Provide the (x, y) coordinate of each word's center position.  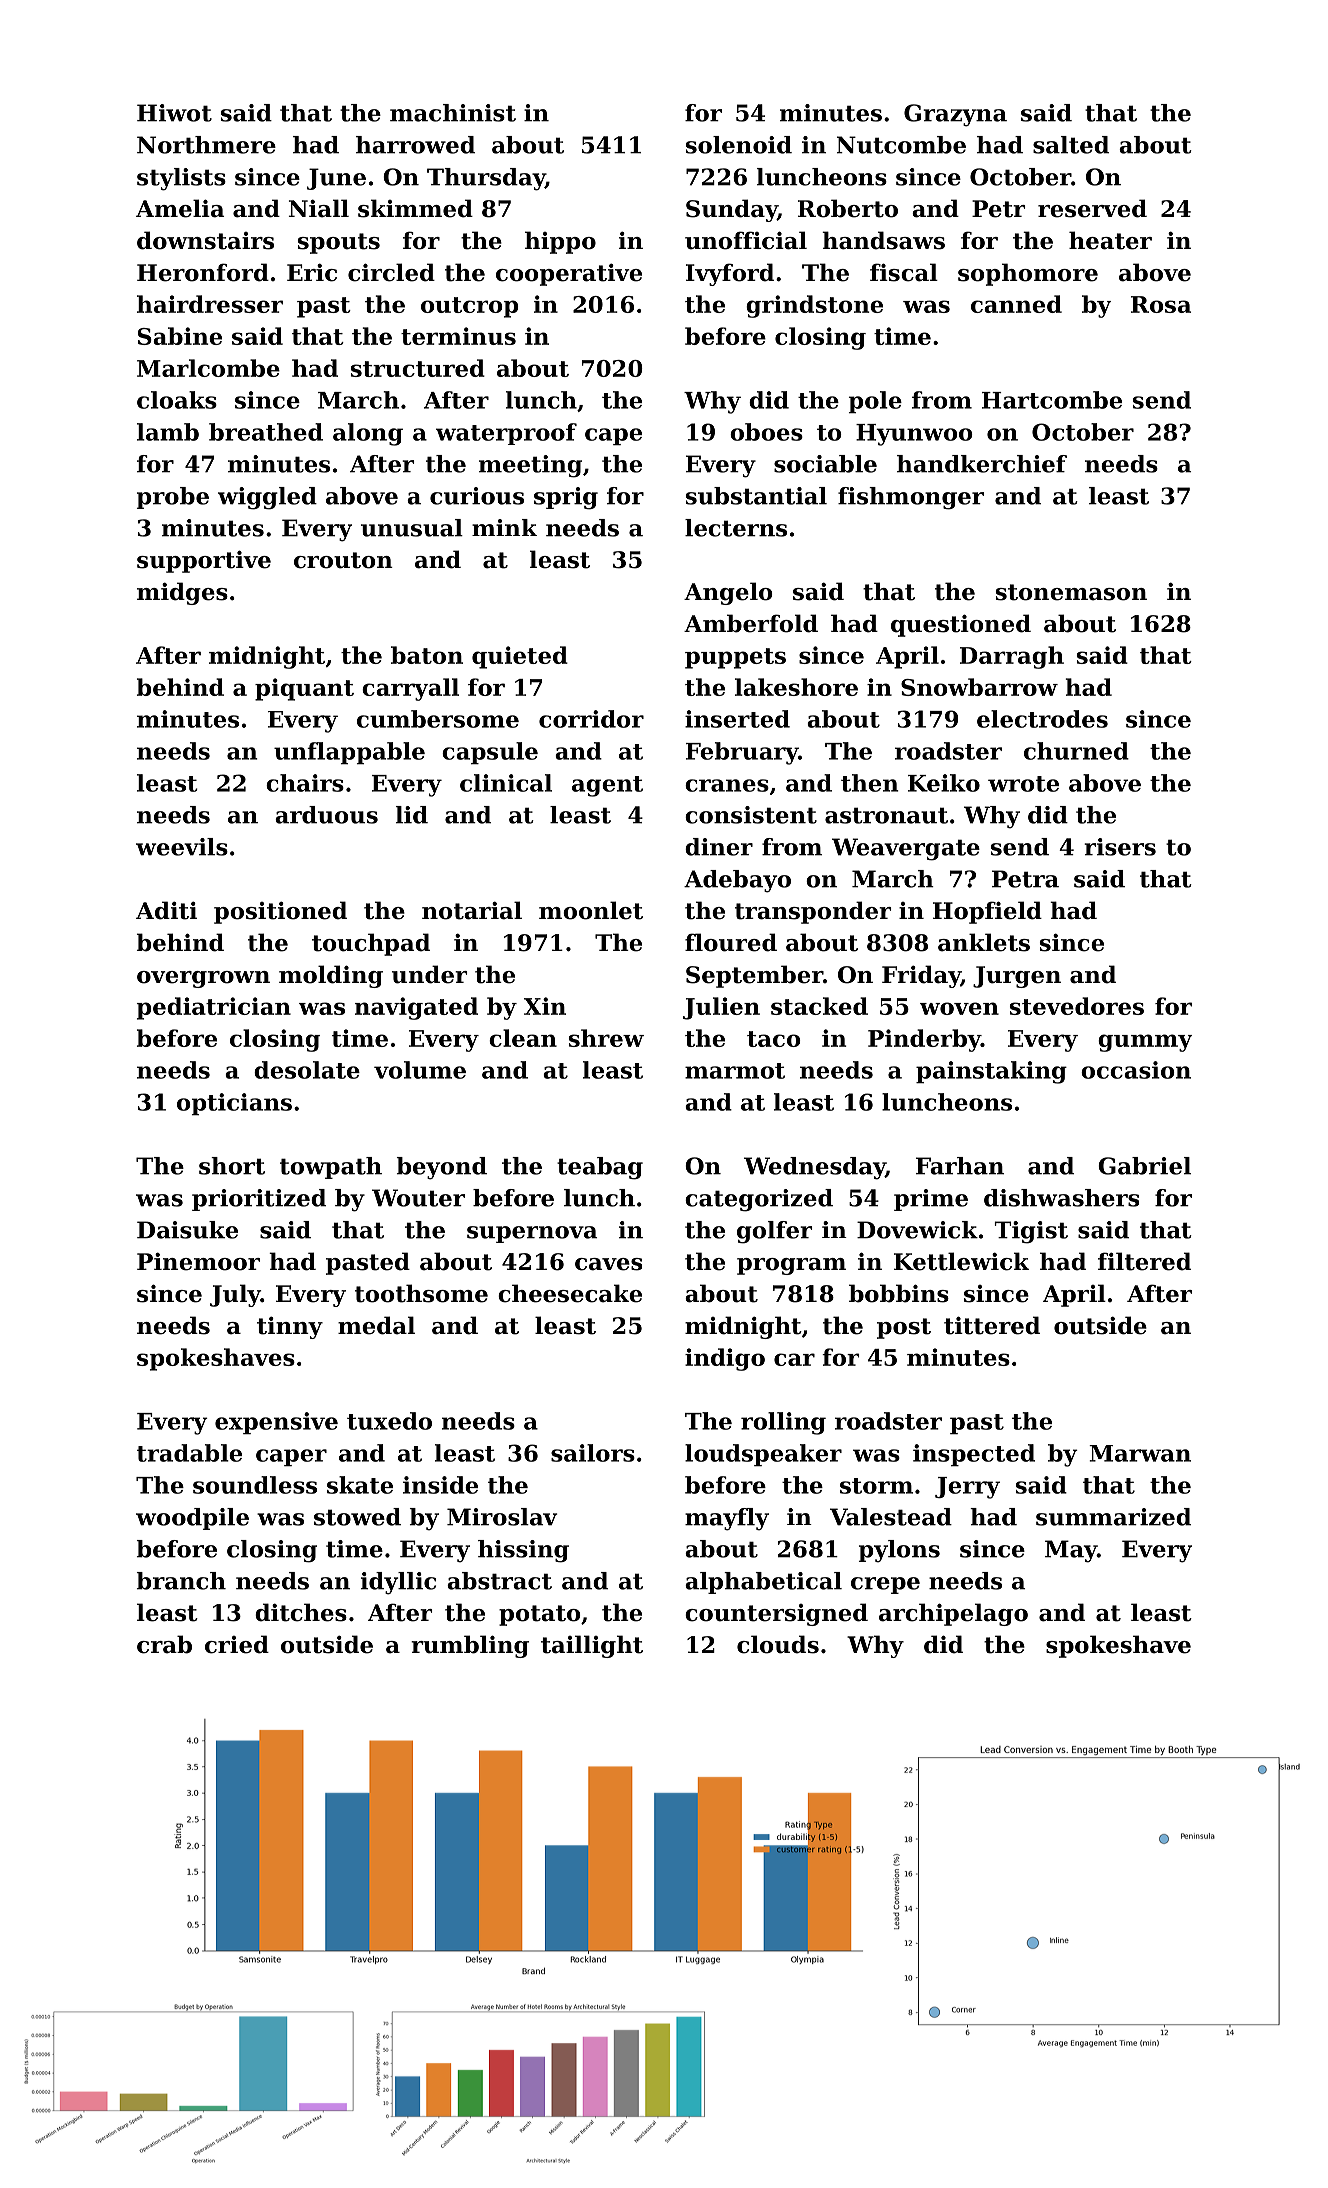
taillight (592, 1646)
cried (237, 1644)
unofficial (746, 240)
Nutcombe (901, 145)
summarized (1113, 1517)
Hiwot (174, 113)
